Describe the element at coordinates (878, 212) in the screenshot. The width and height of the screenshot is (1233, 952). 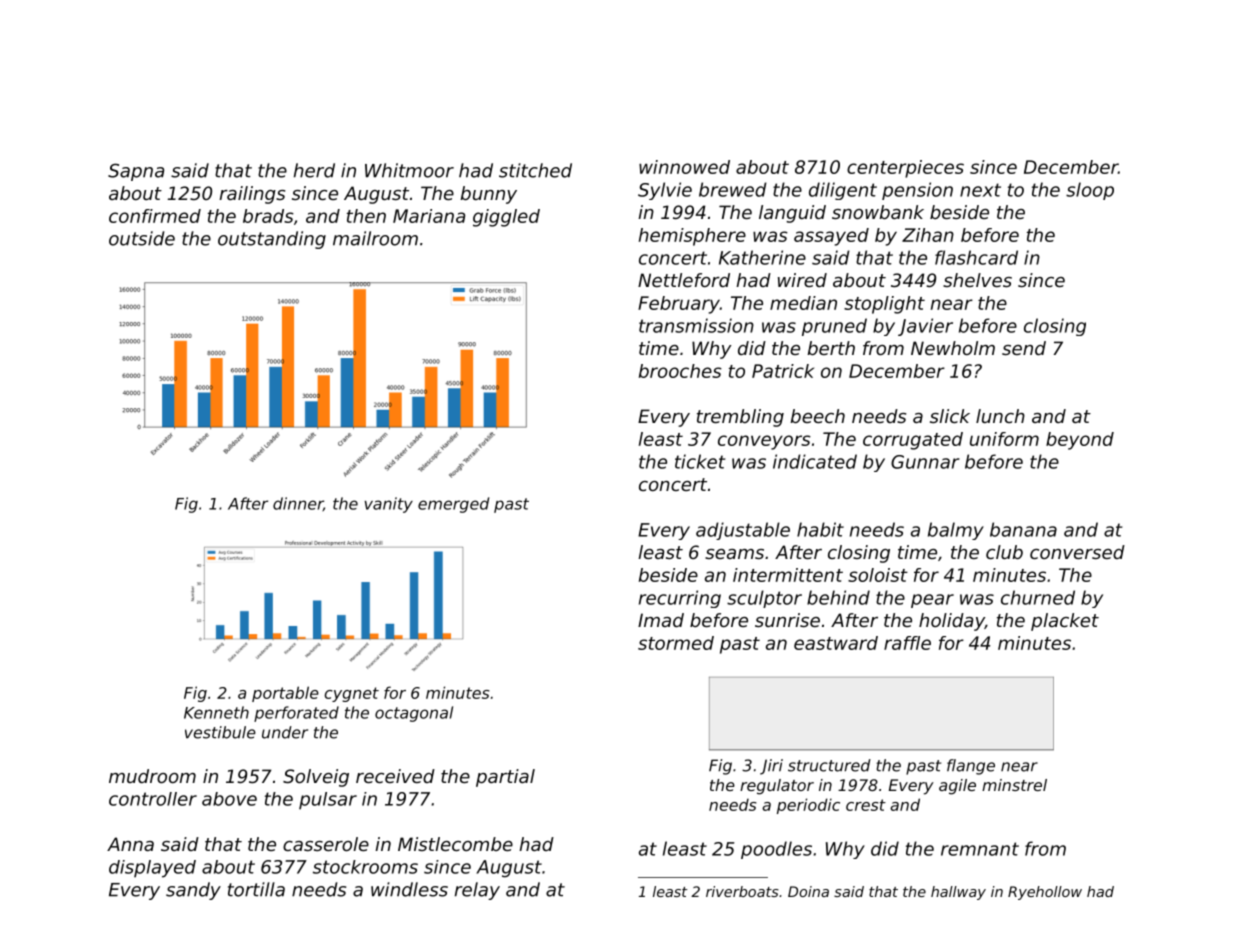
I see `snowbank` at that location.
